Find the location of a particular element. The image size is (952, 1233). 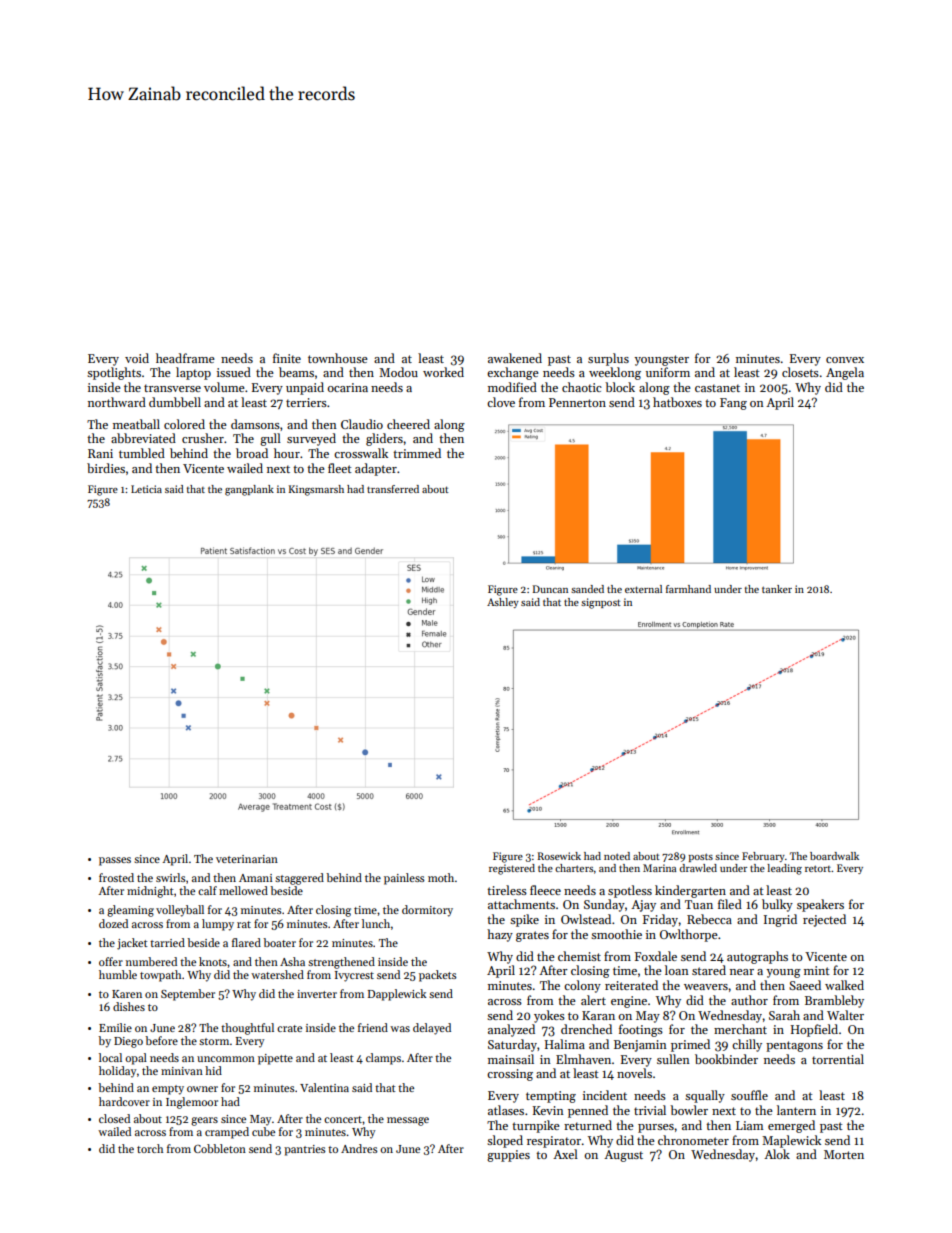

tempting is located at coordinates (551, 1097).
